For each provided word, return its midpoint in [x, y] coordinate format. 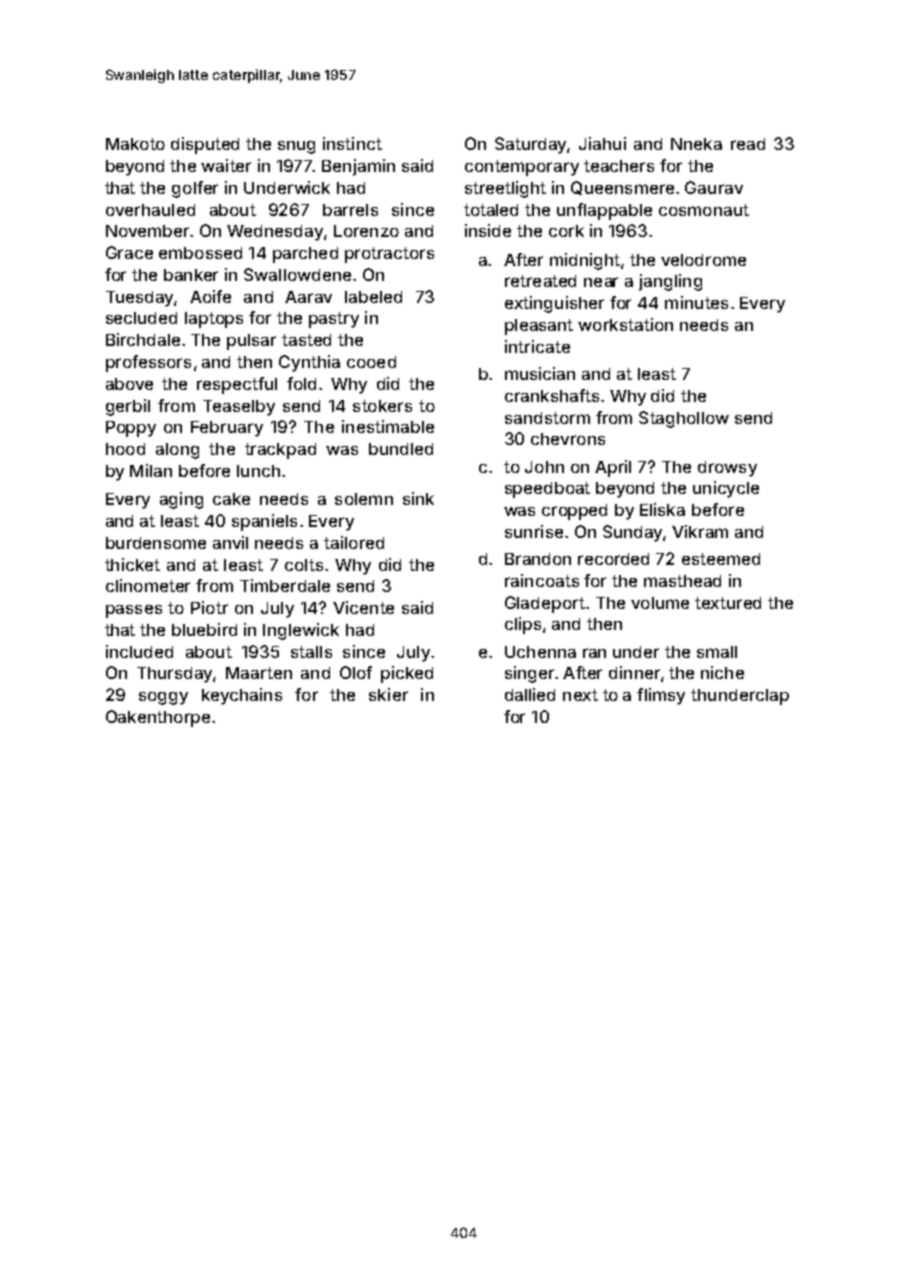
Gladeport [545, 604]
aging [181, 500]
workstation [625, 324]
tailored [354, 542]
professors [148, 363]
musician [540, 373]
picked [407, 674]
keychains [242, 696]
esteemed [721, 559]
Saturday [530, 145]
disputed [205, 145]
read [748, 144]
